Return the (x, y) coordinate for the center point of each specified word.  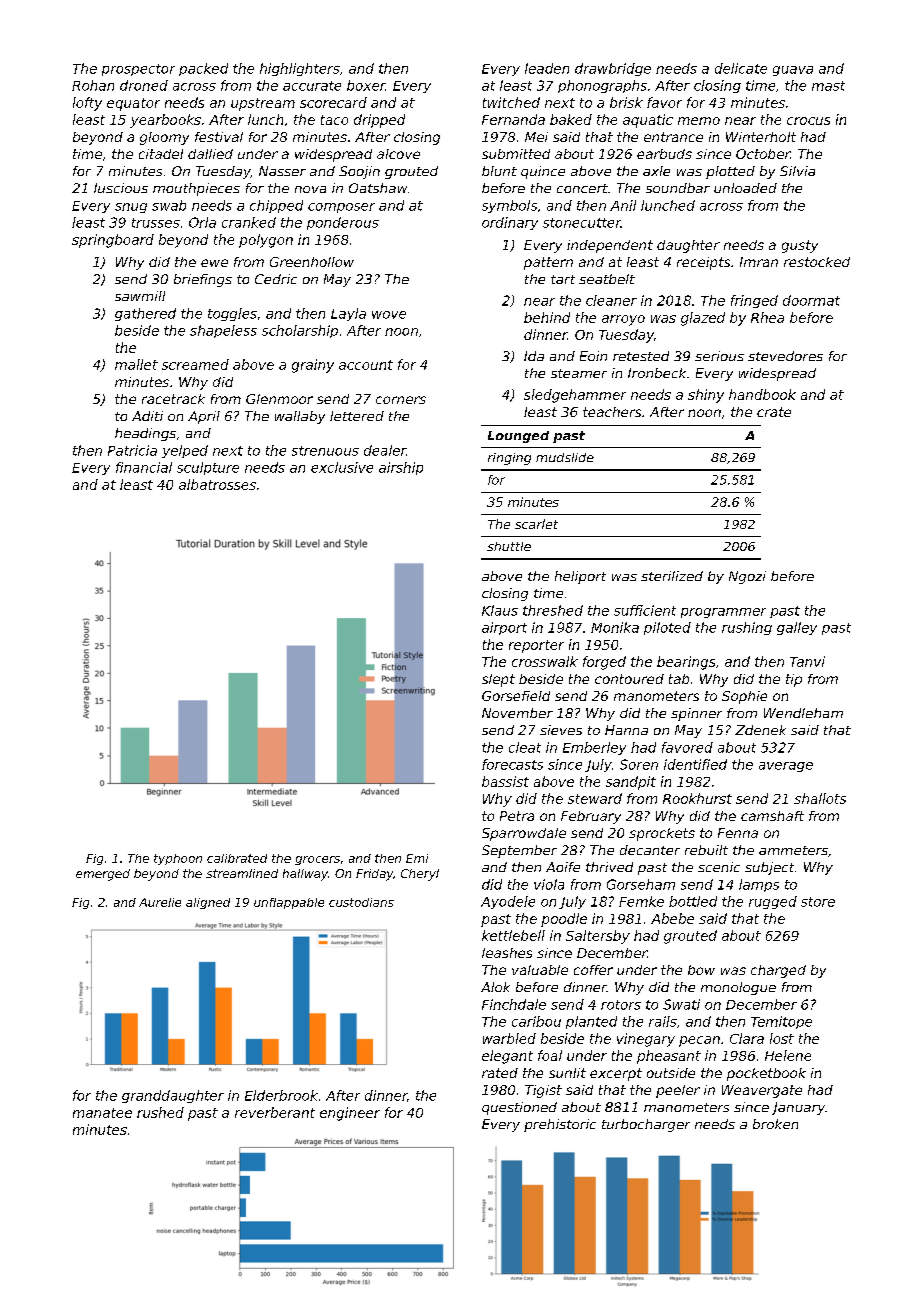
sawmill (140, 296)
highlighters (300, 69)
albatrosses (217, 484)
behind (547, 317)
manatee (102, 1113)
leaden (547, 68)
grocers (317, 860)
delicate (741, 68)
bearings (686, 663)
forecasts (512, 764)
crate (774, 412)
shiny (706, 396)
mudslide (565, 457)
